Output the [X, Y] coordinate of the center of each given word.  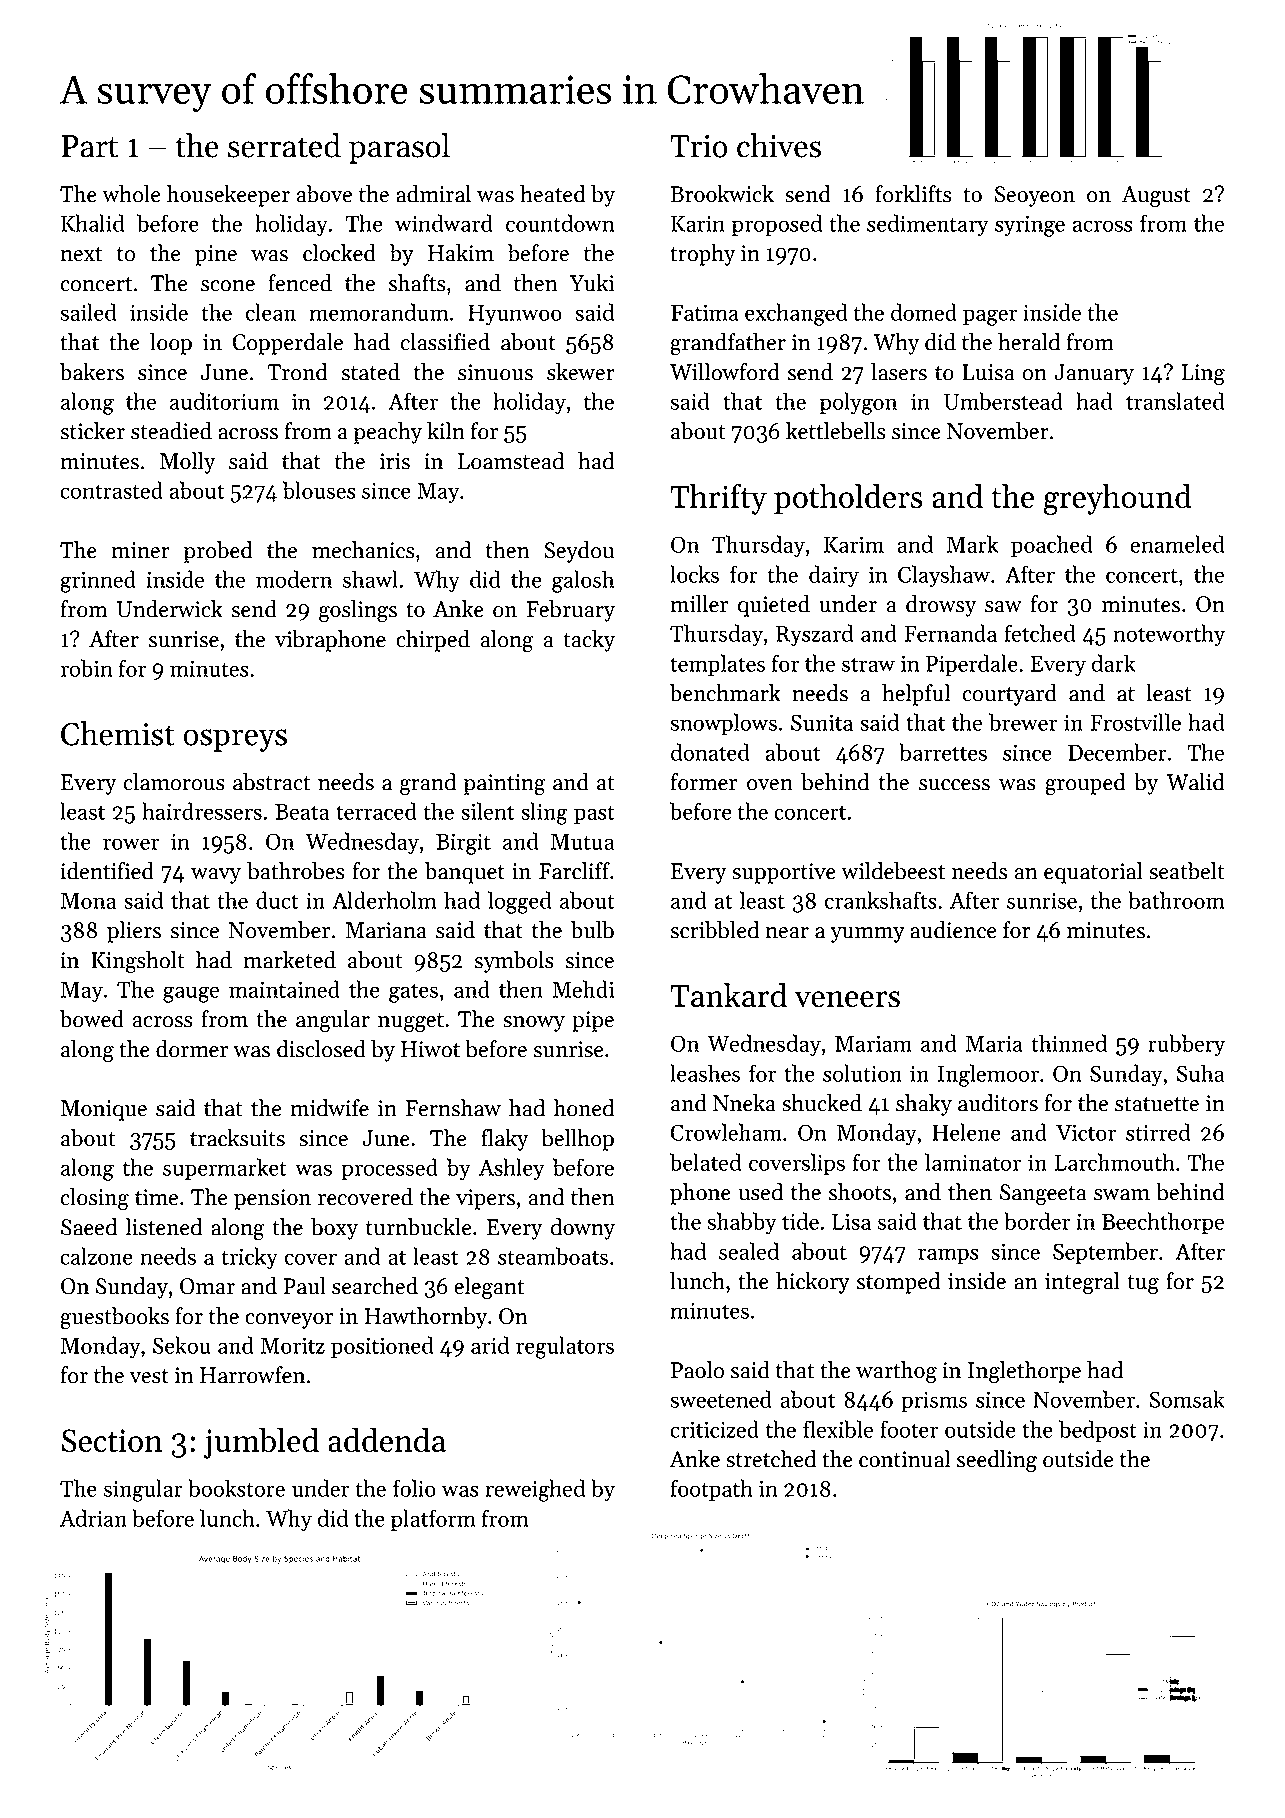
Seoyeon [1035, 196]
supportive [784, 873]
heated [553, 194]
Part [90, 146]
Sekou [182, 1345]
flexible [838, 1429]
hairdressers [202, 811]
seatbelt [1187, 871]
